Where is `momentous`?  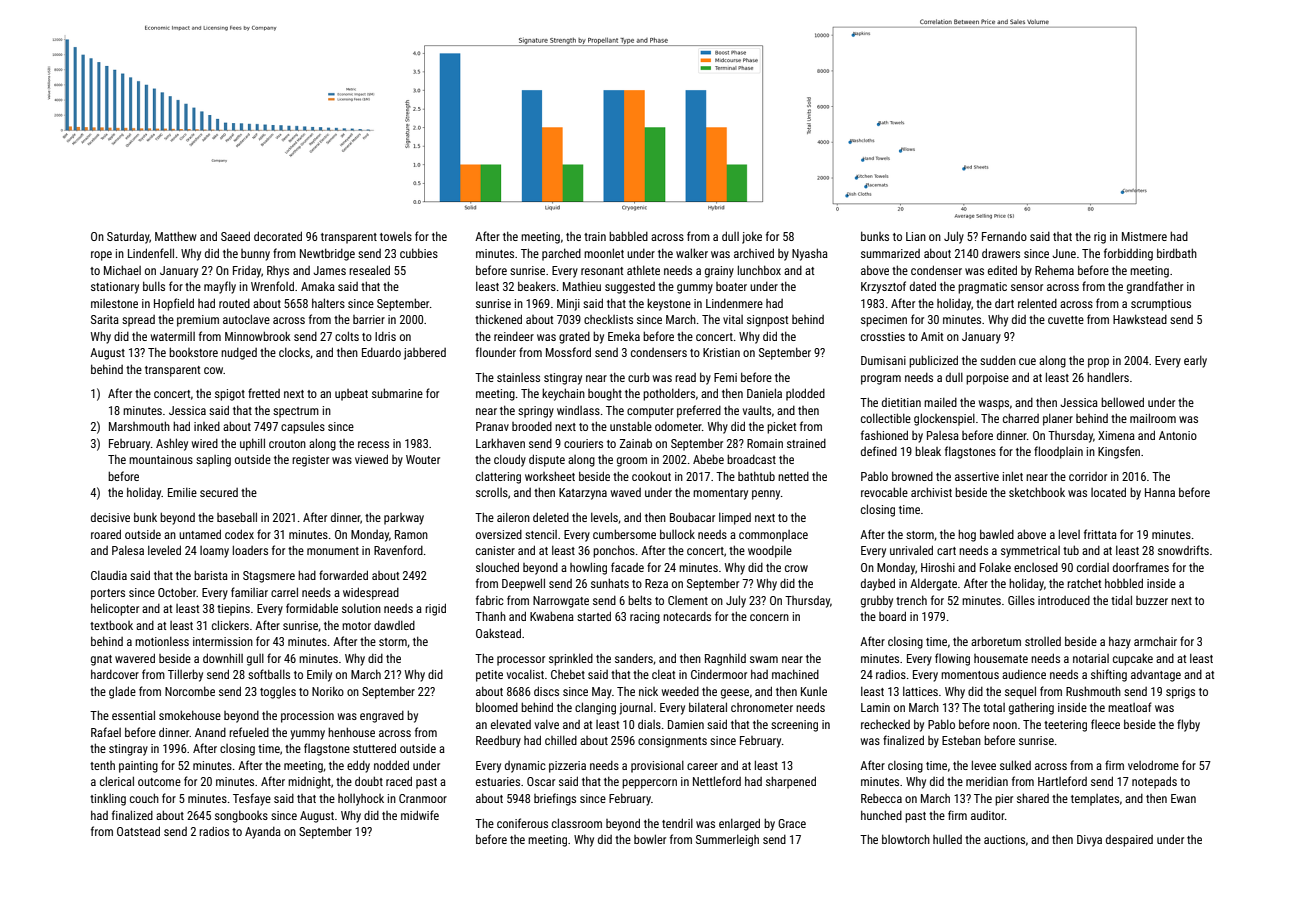
momentous is located at coordinates (970, 675).
